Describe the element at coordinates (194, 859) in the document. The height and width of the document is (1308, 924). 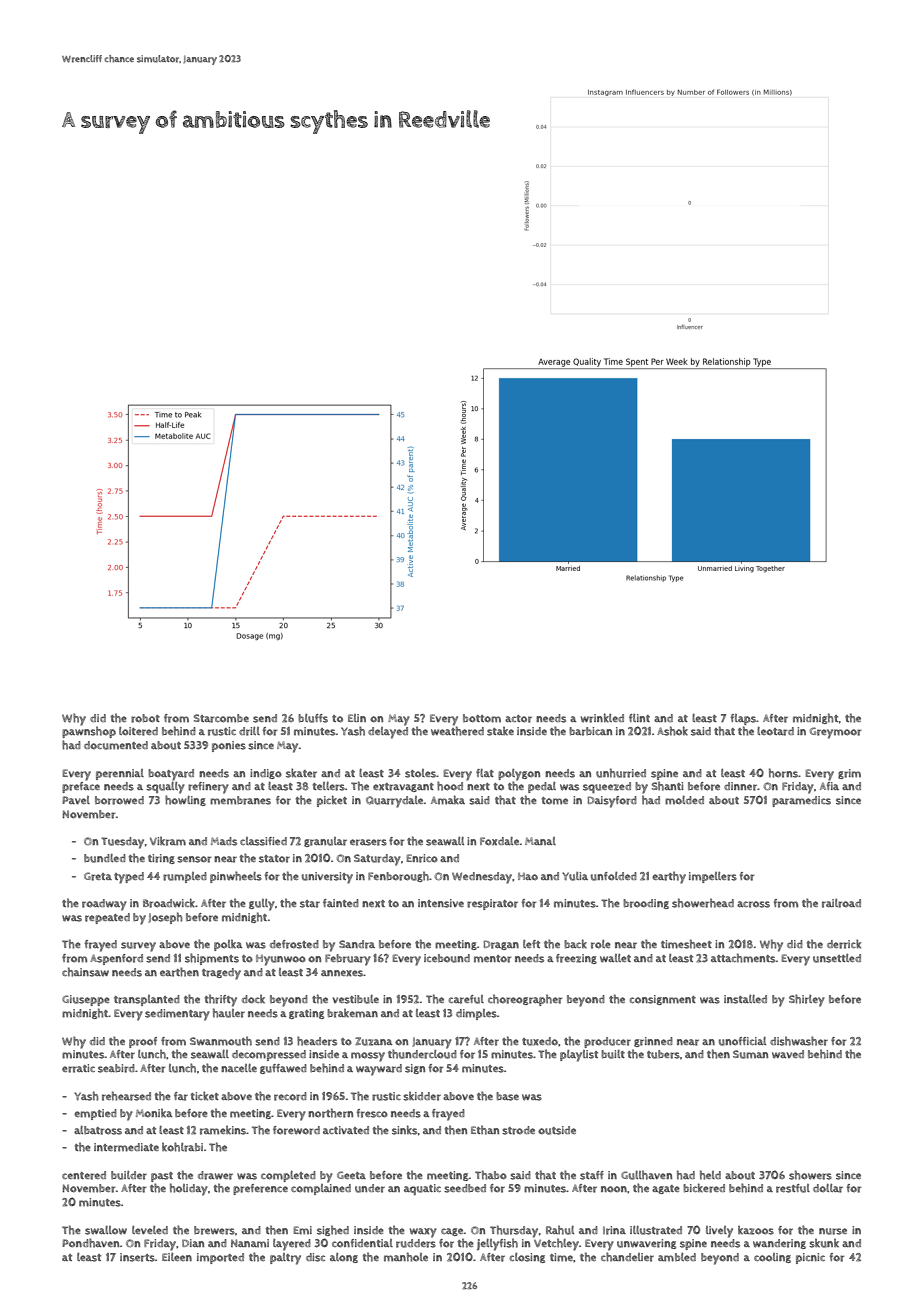
I see `sensor` at that location.
